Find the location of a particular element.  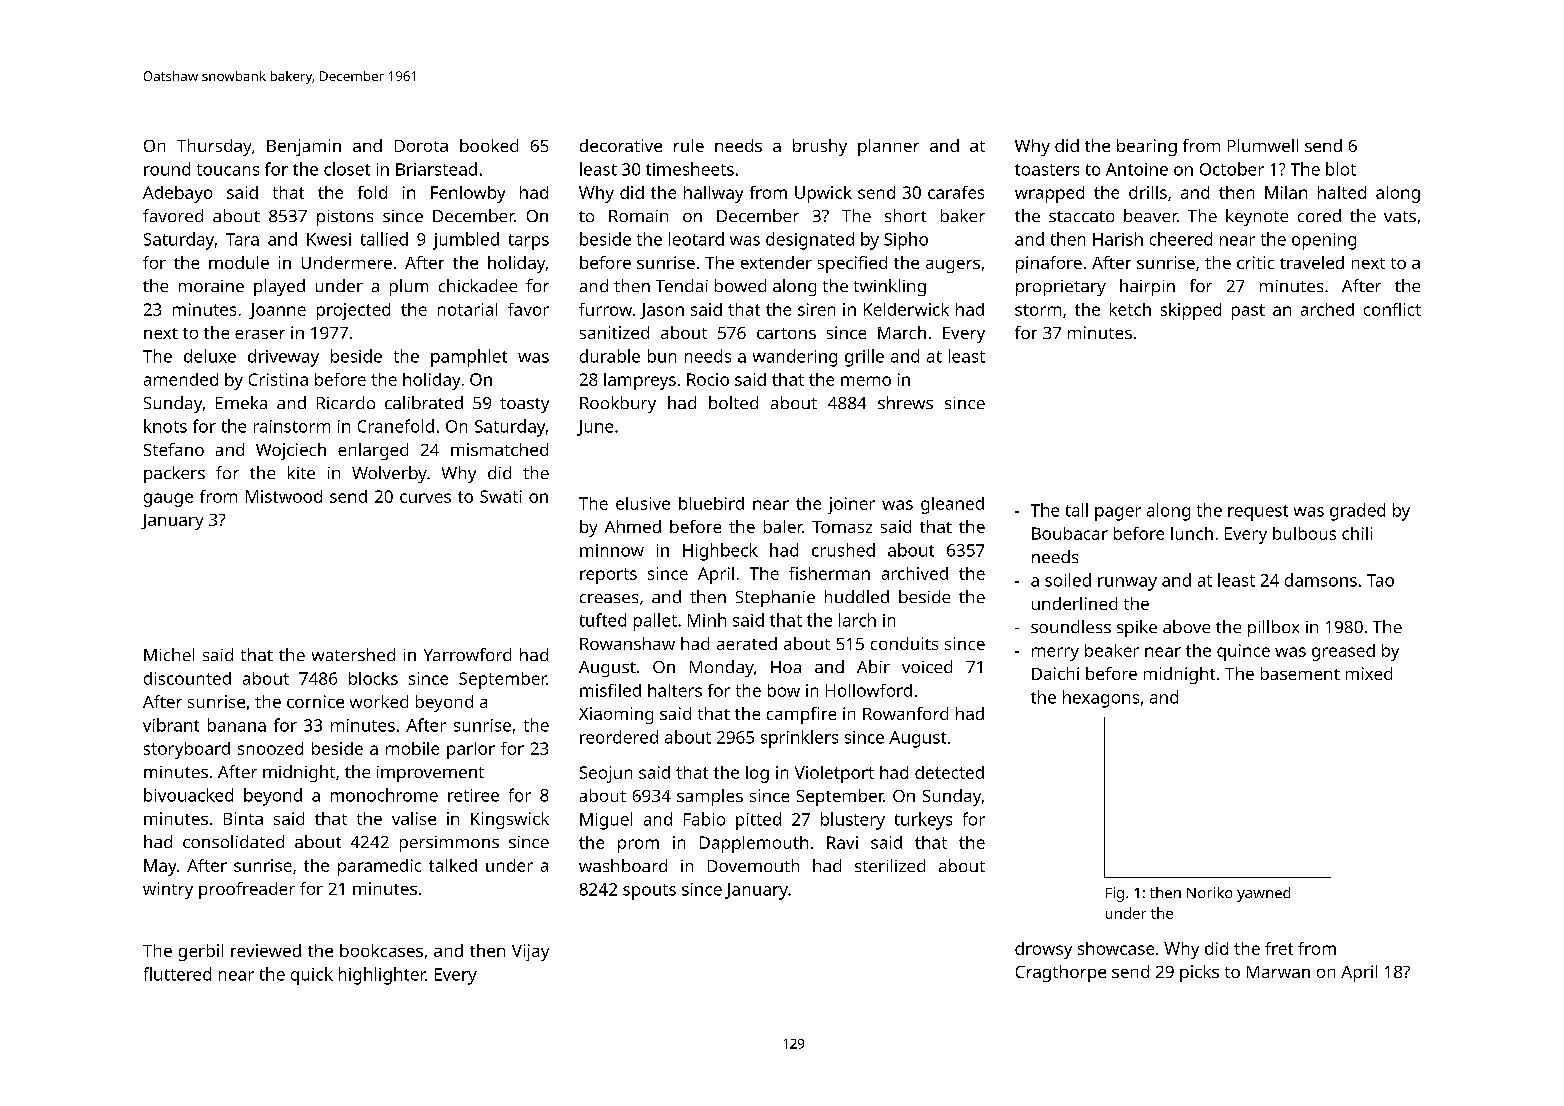

round is located at coordinates (167, 169).
